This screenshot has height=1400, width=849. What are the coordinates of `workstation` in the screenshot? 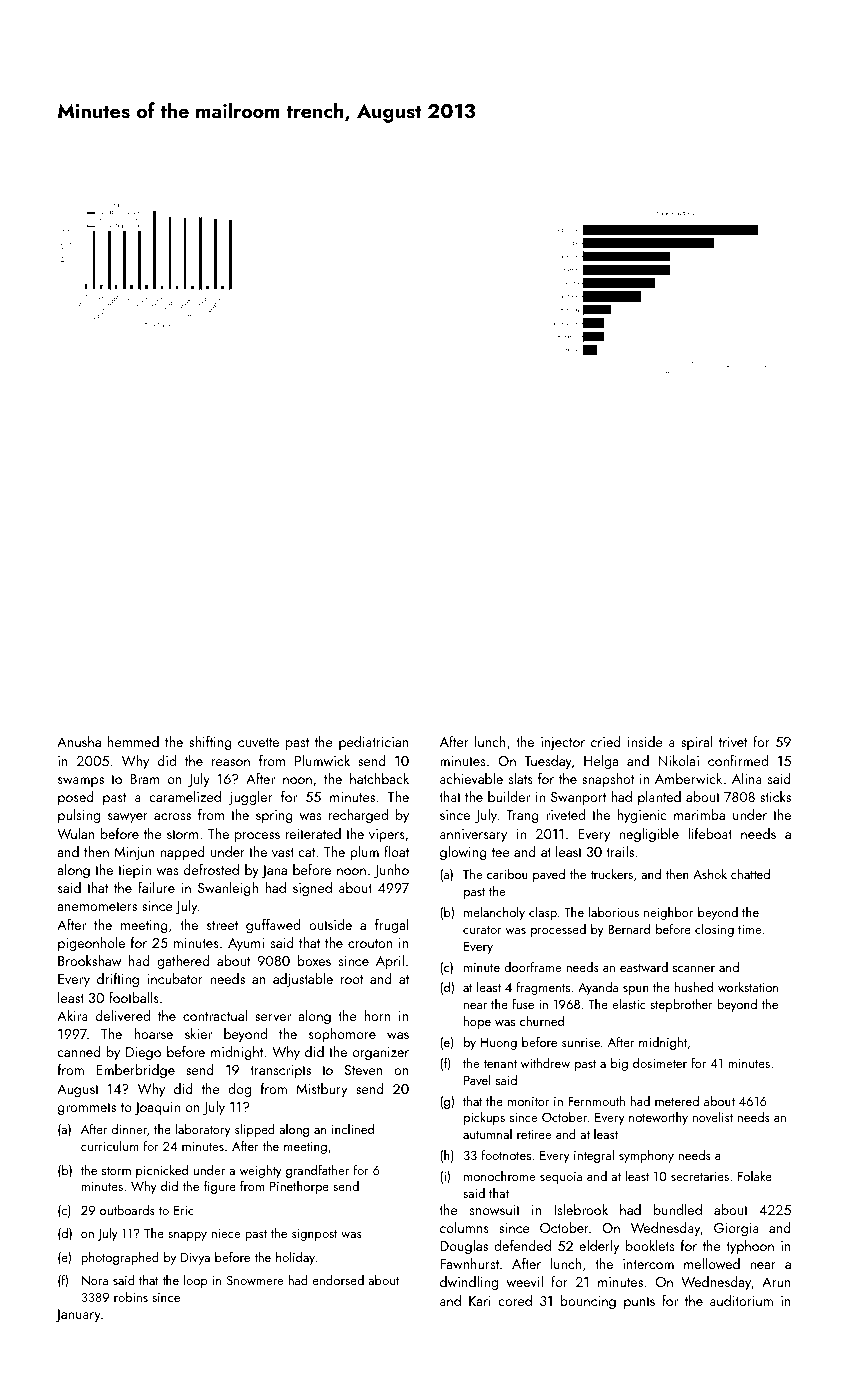 It's located at (748, 987).
